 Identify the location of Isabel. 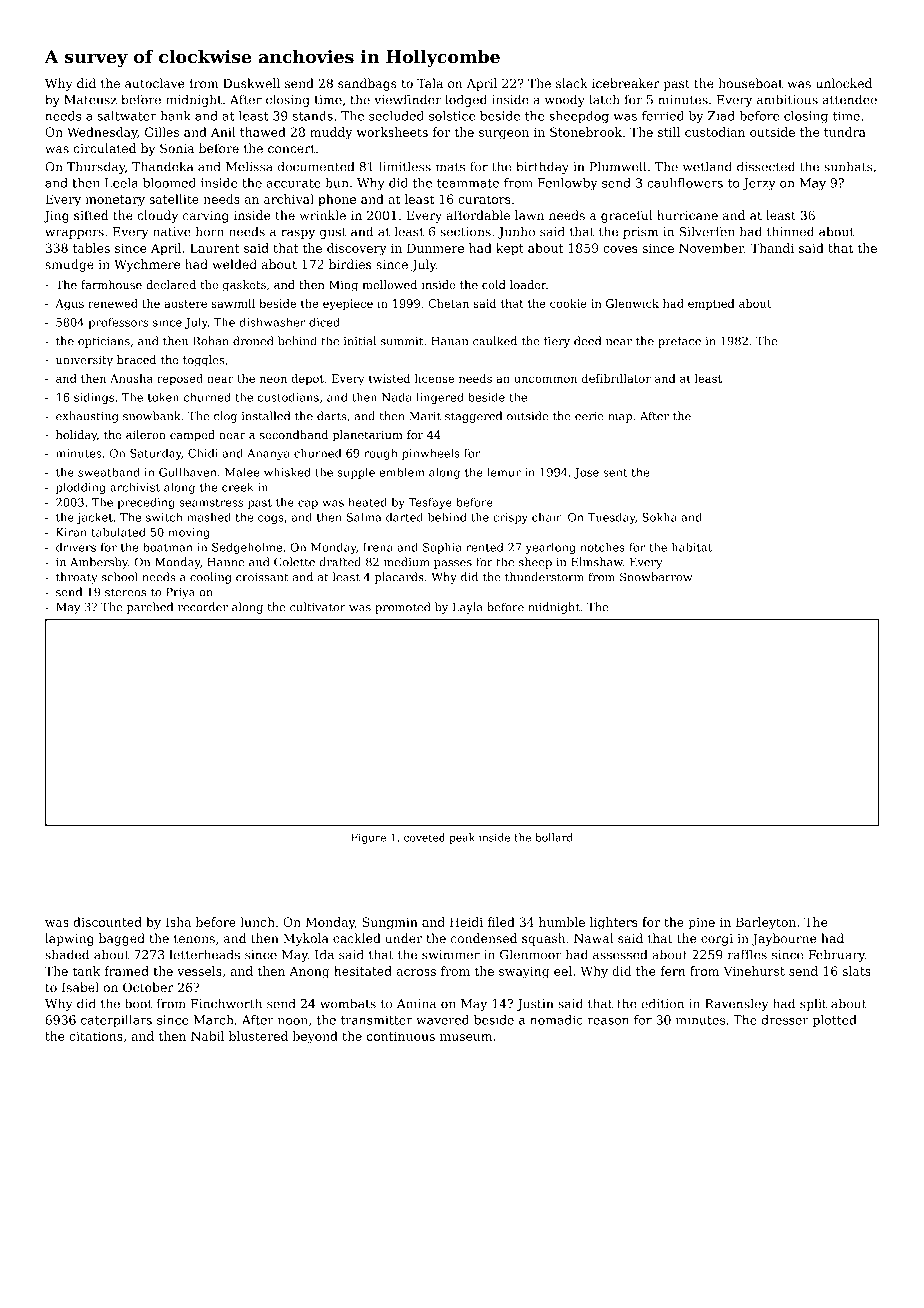
(80, 987).
